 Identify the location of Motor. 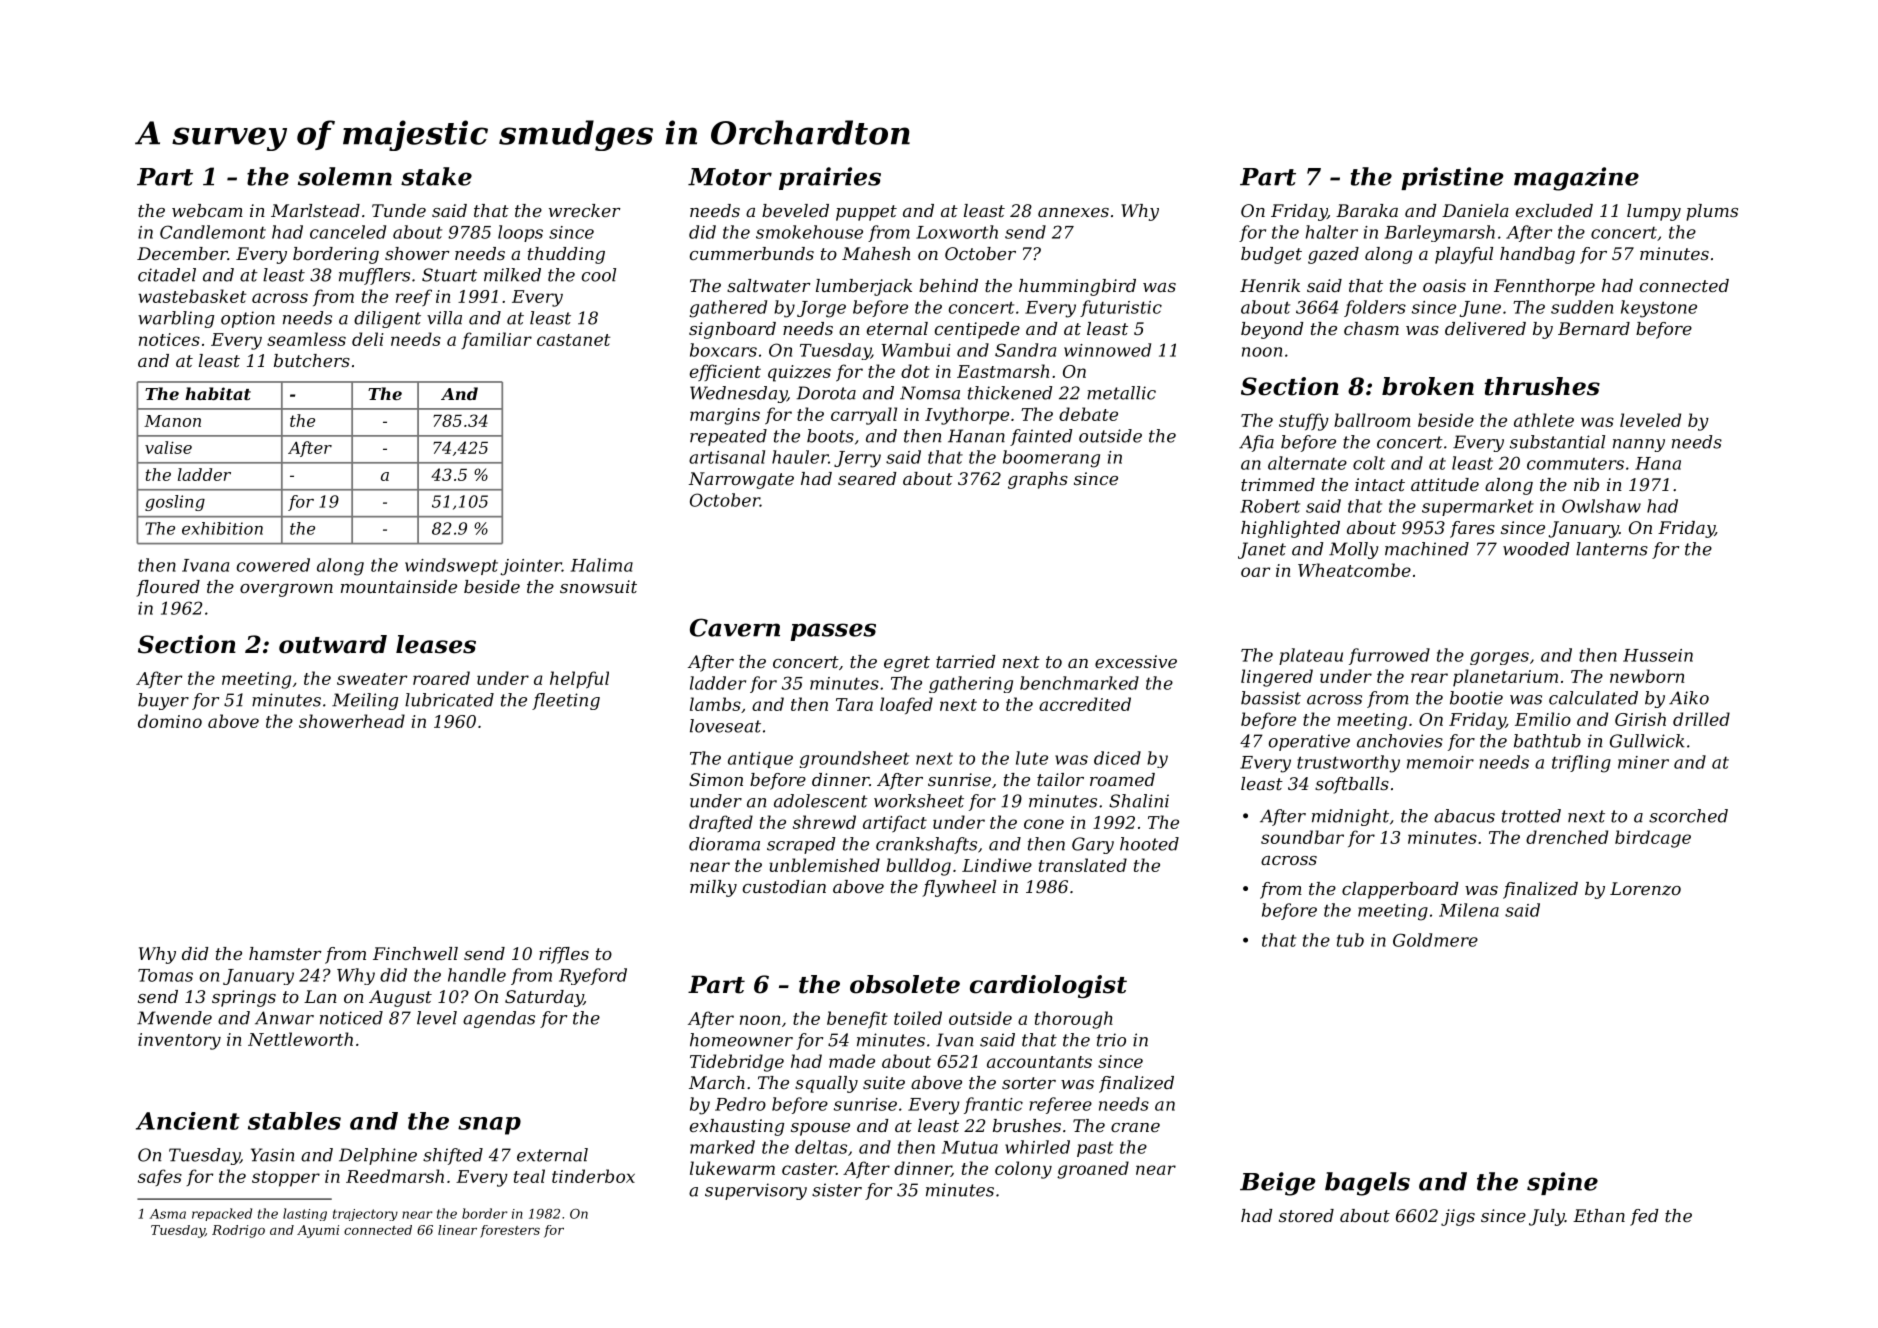
(730, 177).
